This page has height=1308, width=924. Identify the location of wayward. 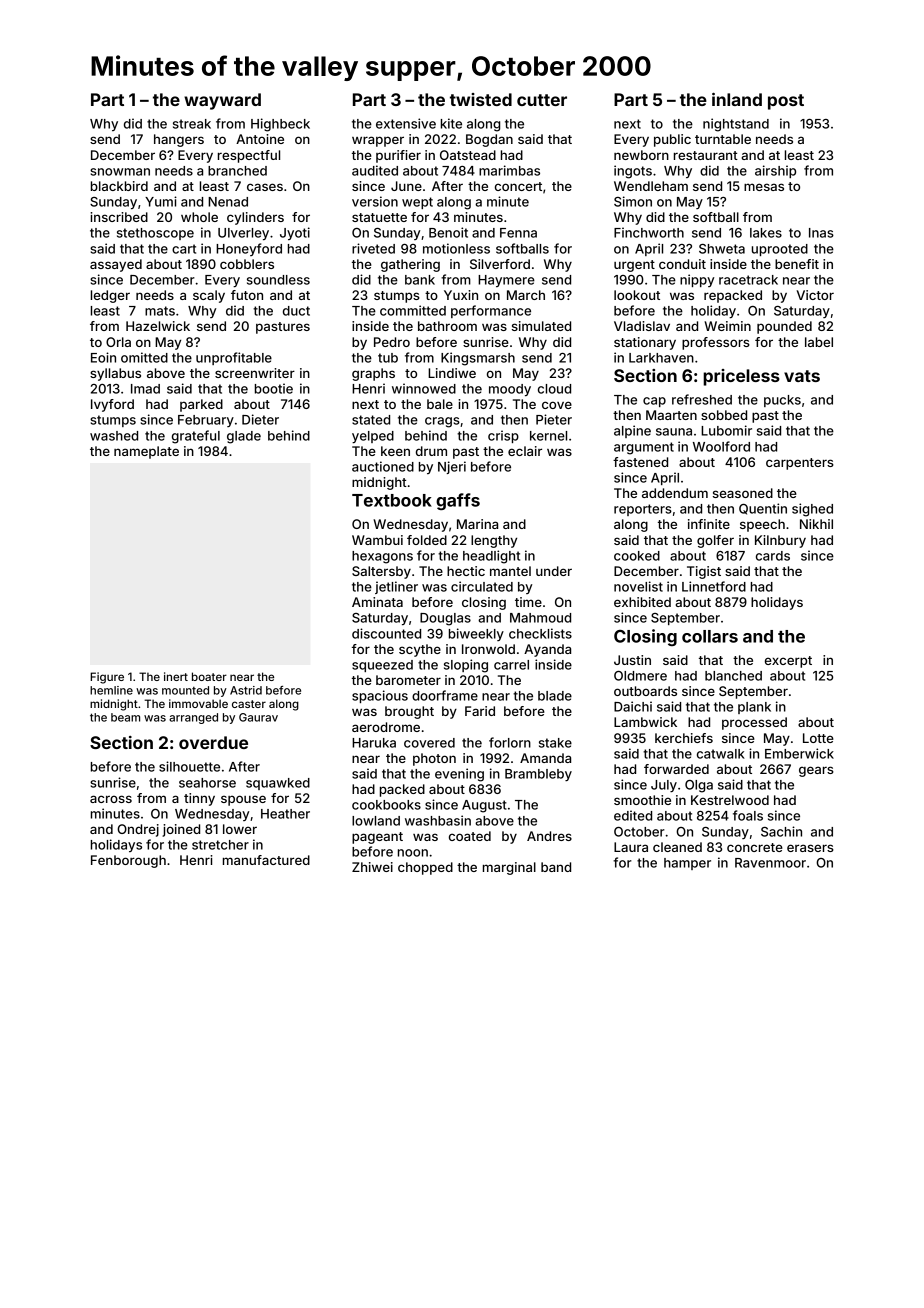
(222, 101).
